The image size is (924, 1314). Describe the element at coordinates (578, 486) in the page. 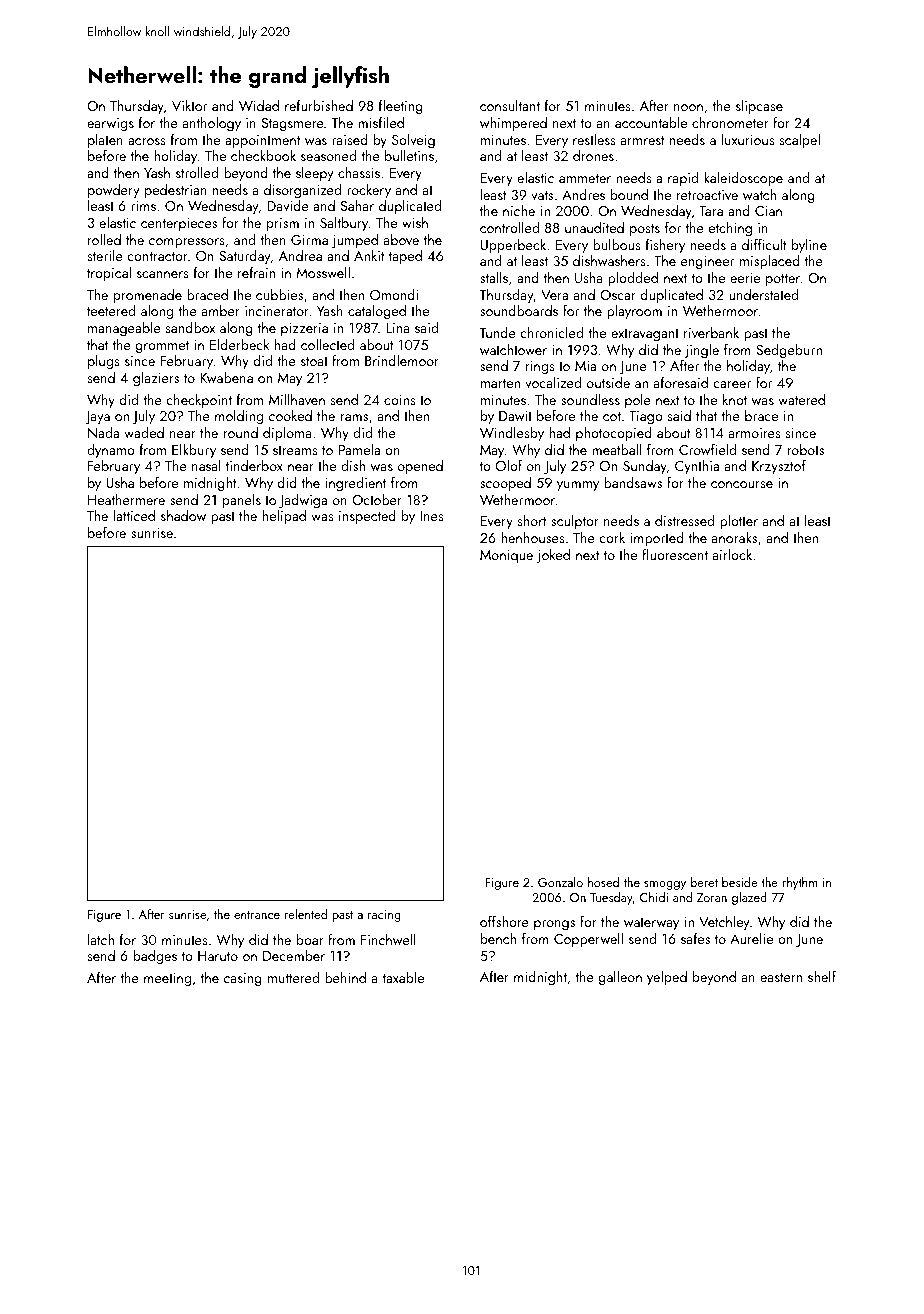

I see `yummy` at that location.
